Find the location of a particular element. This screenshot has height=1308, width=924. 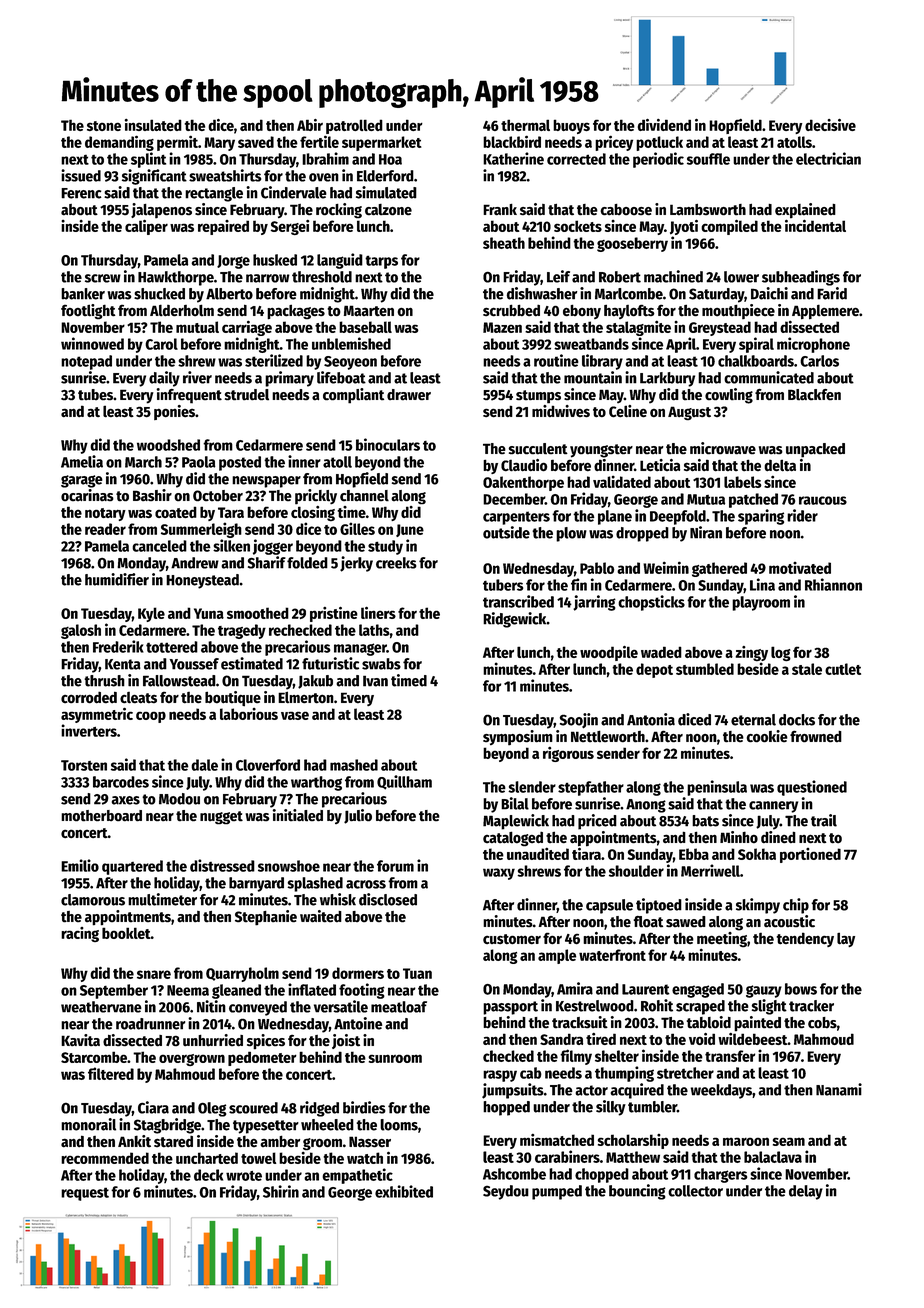

Alderholm is located at coordinates (182, 310).
